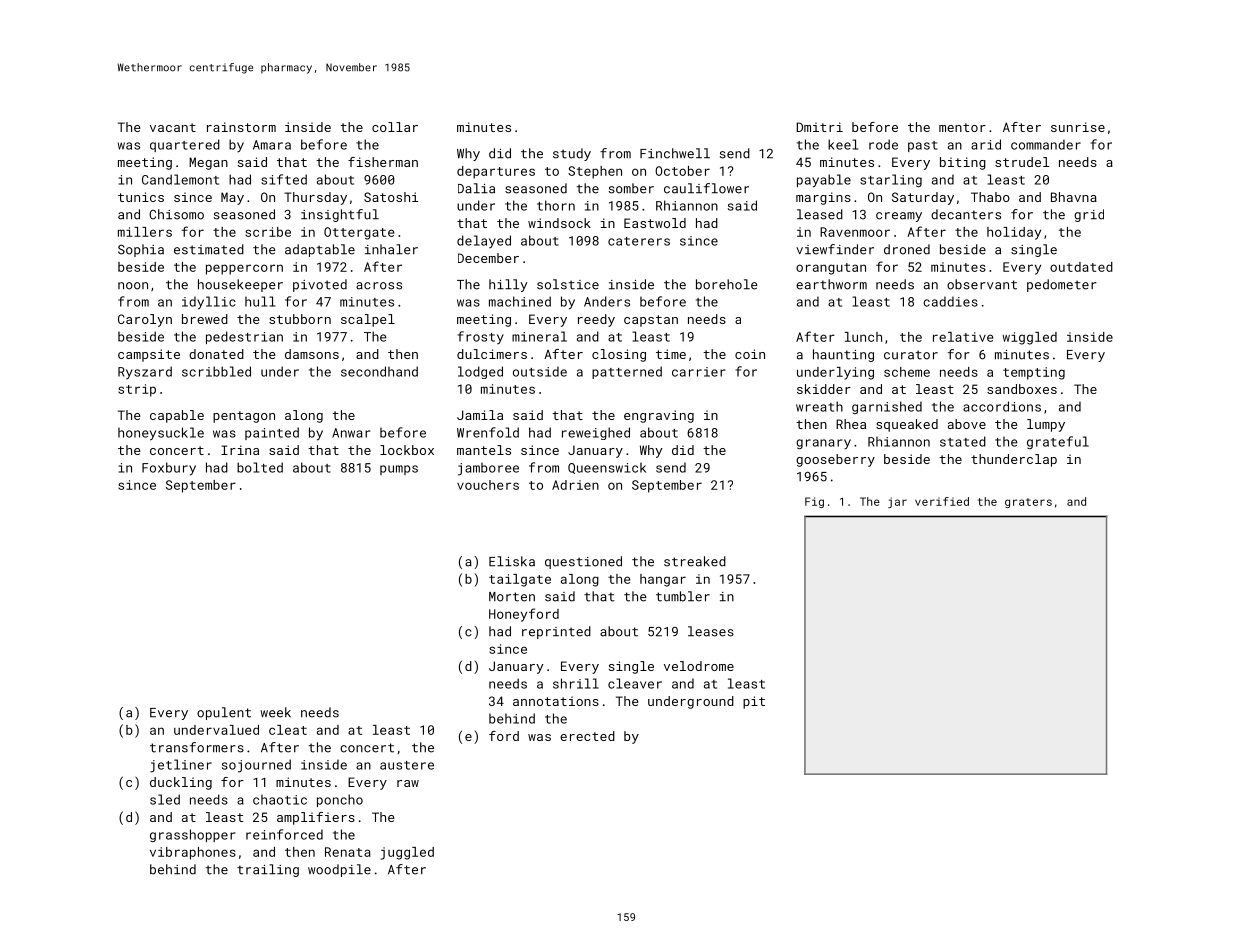  Describe the element at coordinates (280, 799) in the page. I see `chaotic` at that location.
